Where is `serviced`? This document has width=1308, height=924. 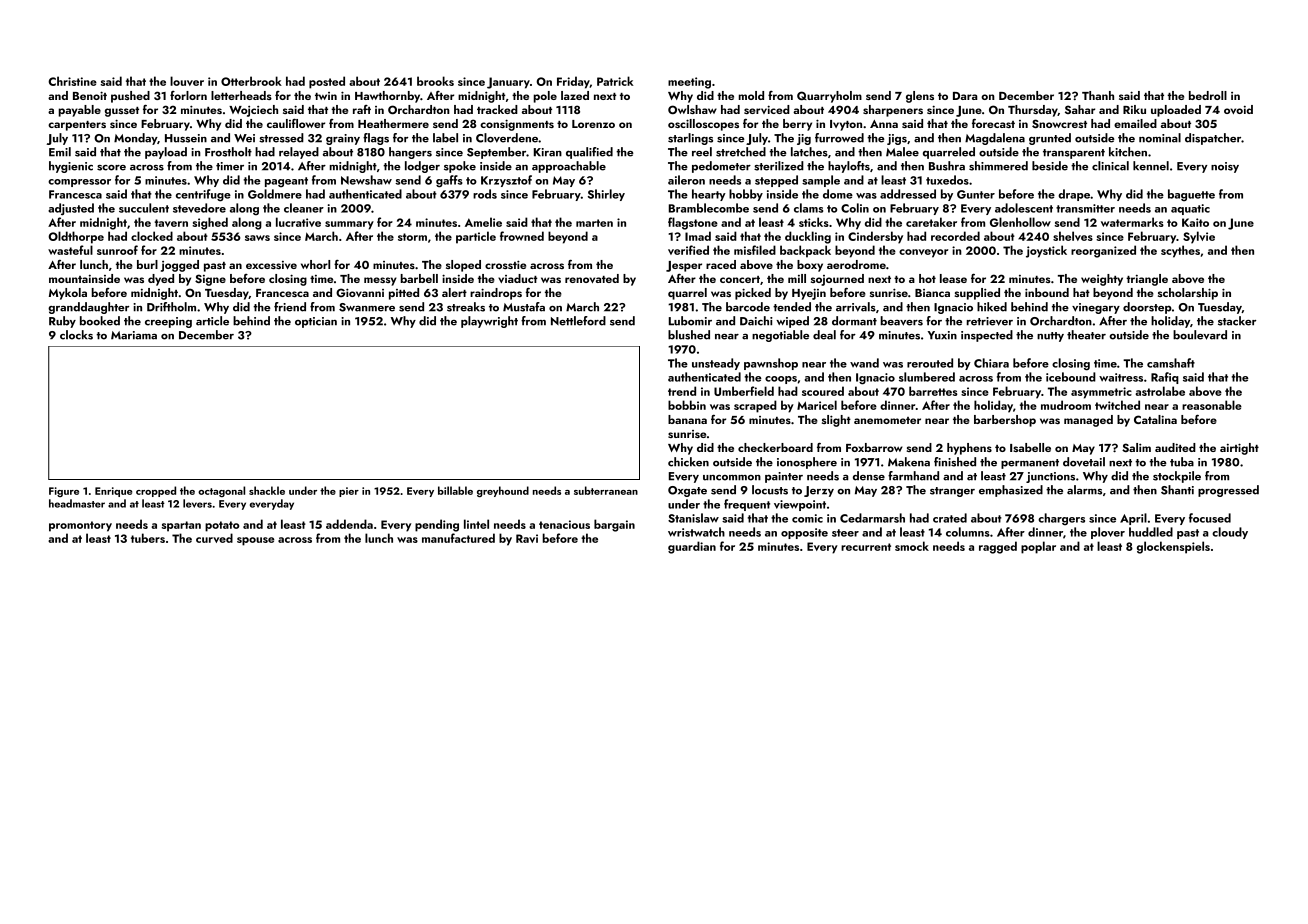
serviced is located at coordinates (767, 109).
